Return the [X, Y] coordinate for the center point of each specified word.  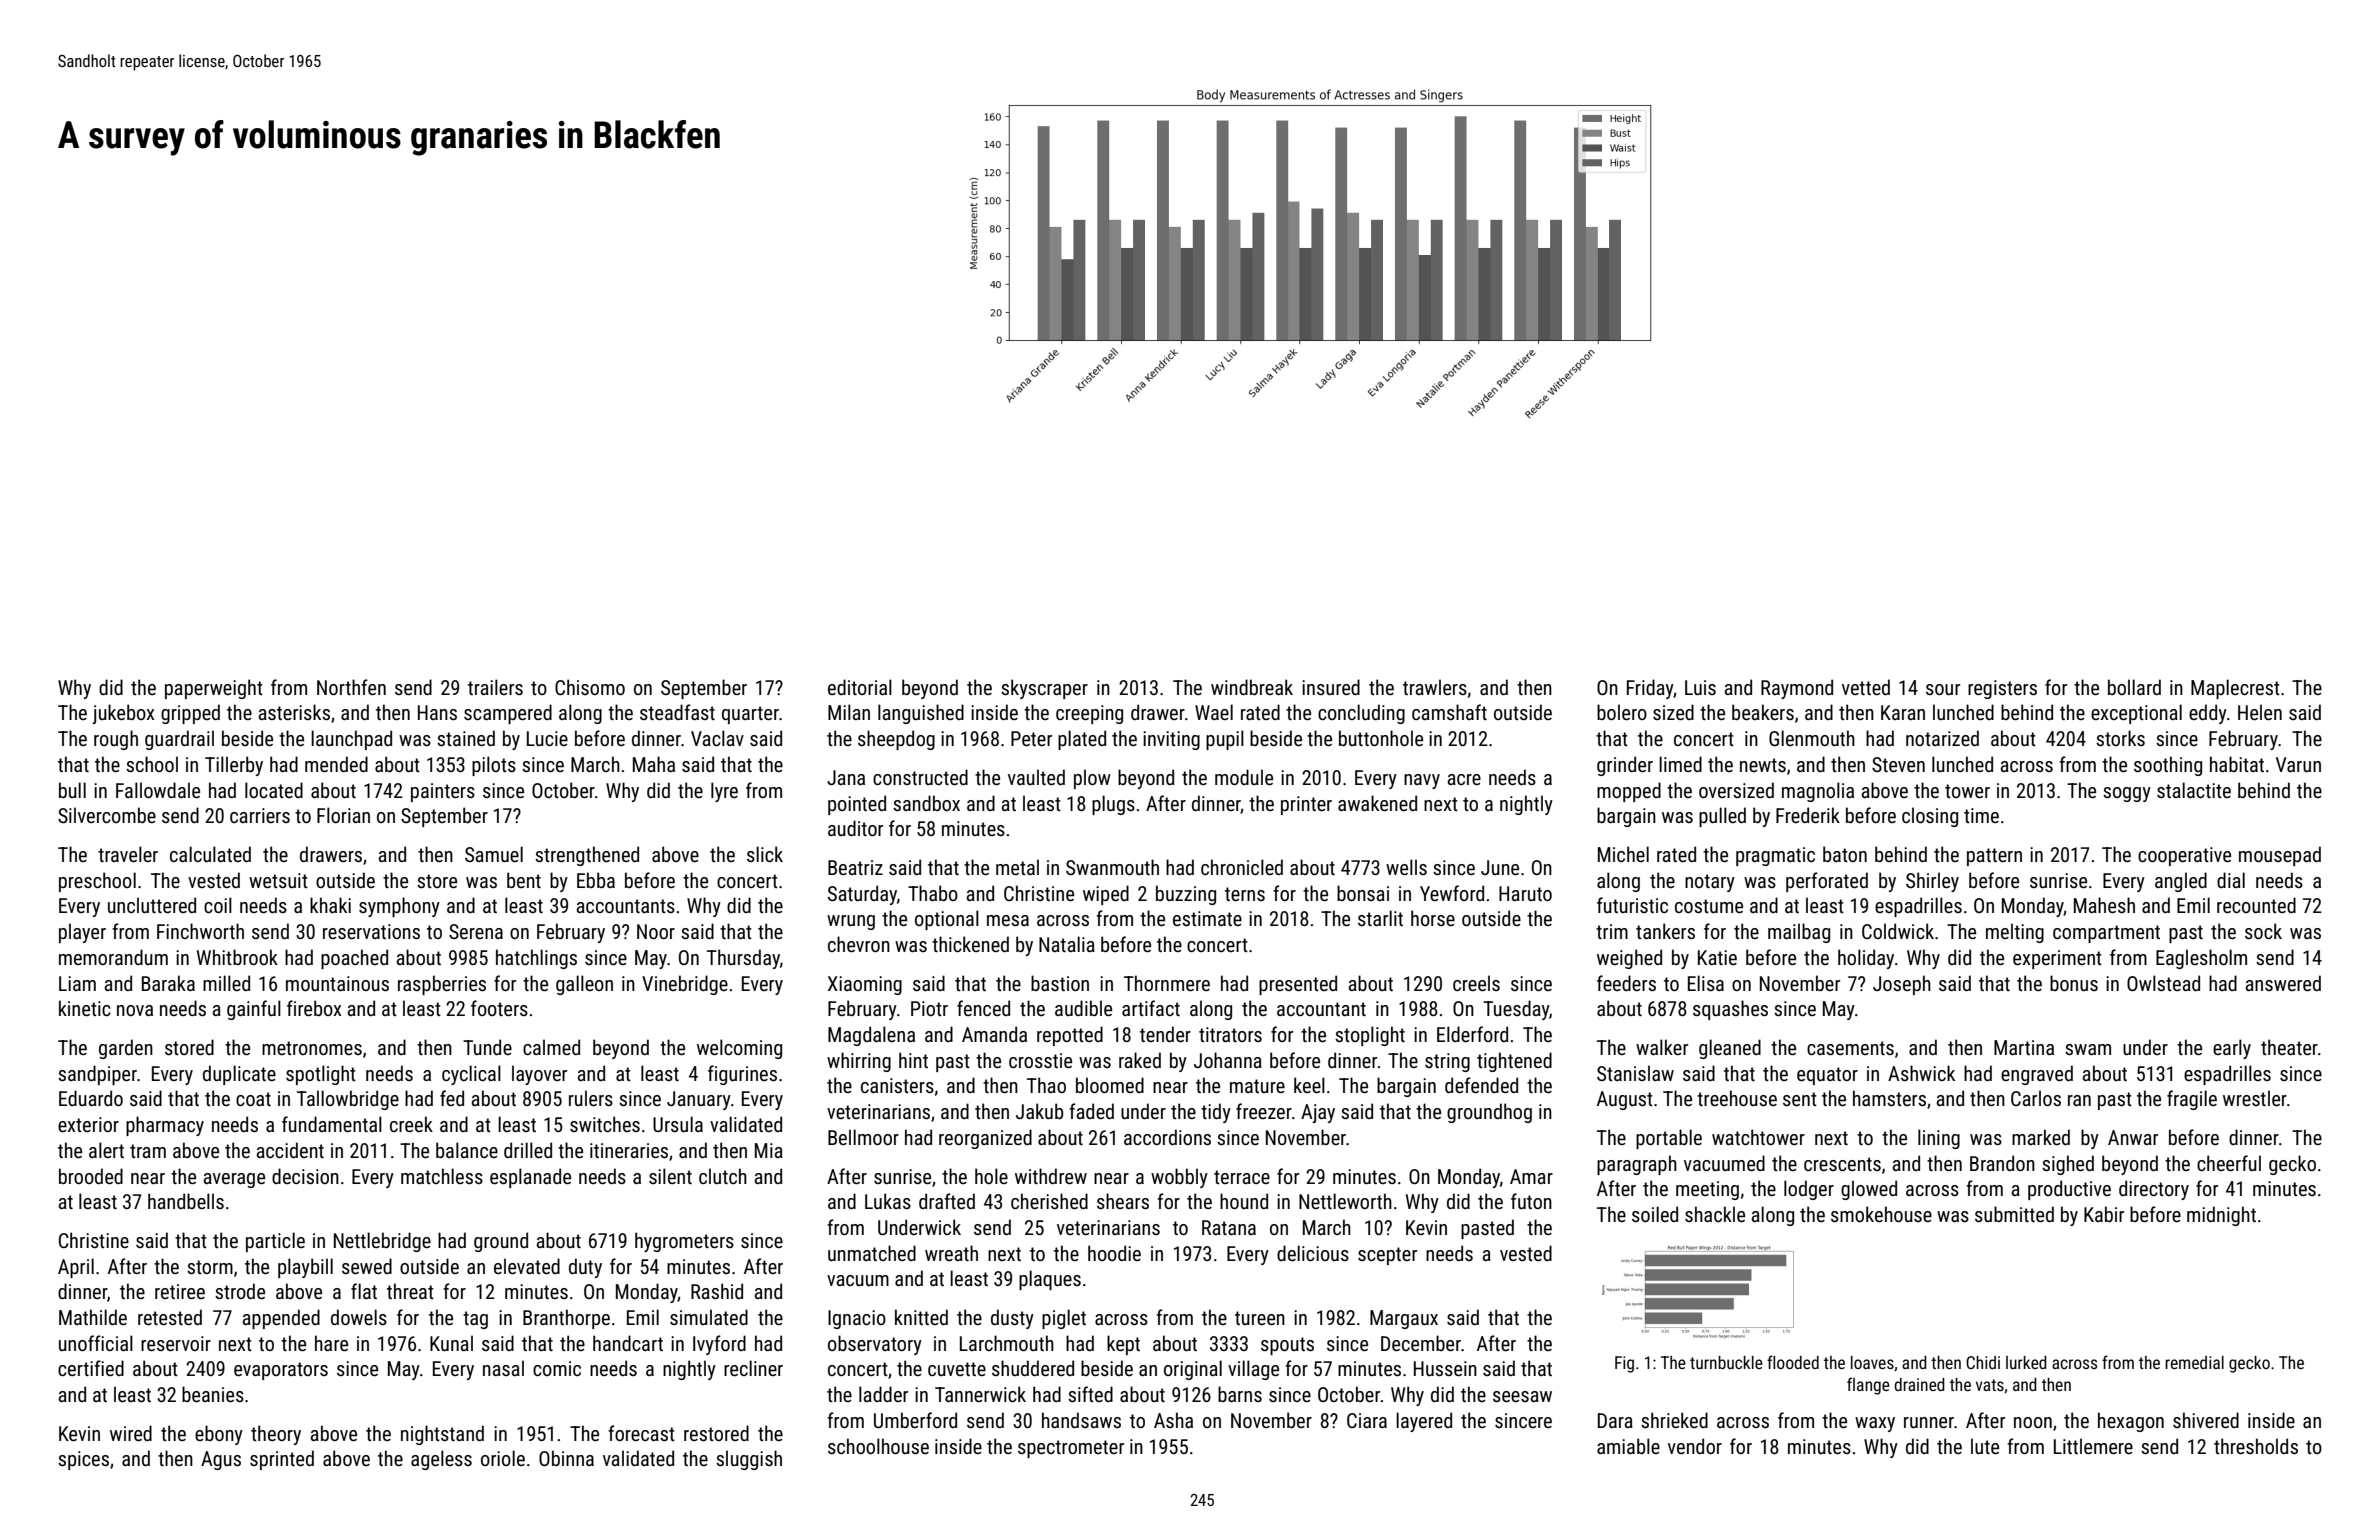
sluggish [749, 1460]
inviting [1171, 740]
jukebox [123, 714]
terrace [1242, 1177]
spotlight [321, 1075]
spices [83, 1460]
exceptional [2136, 714]
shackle [1715, 1214]
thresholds [2256, 1446]
